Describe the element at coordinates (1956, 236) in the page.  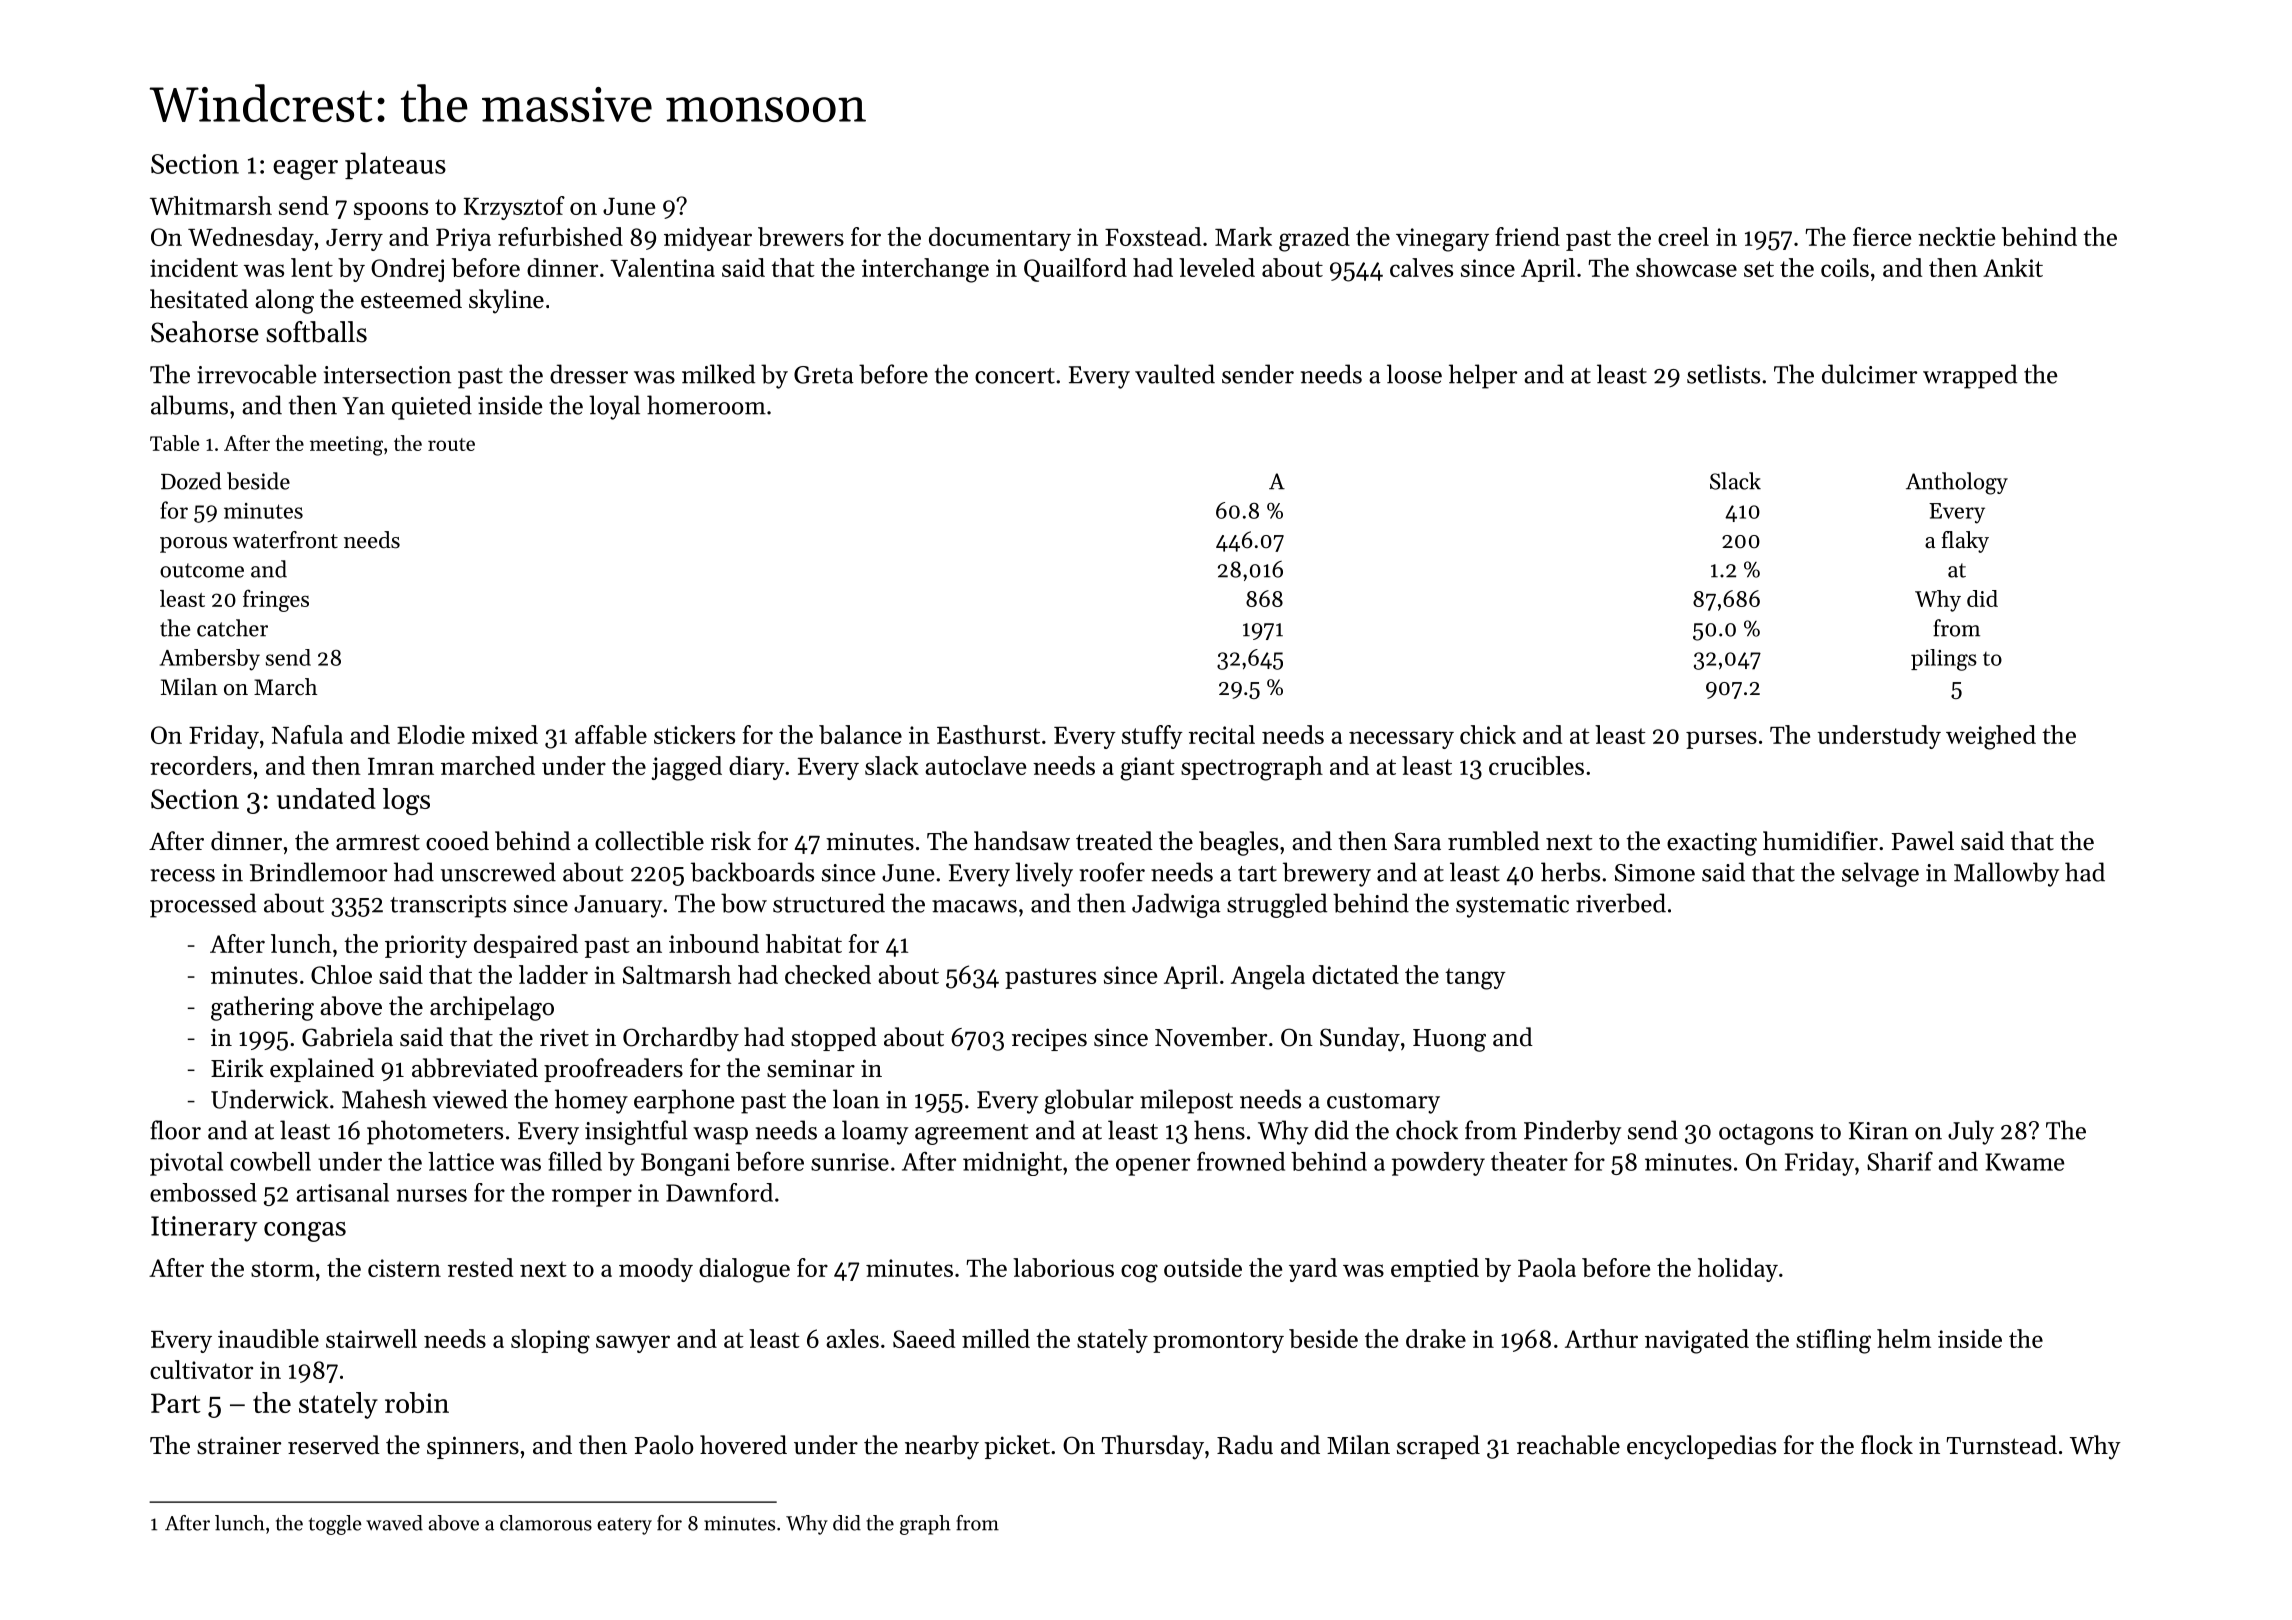
I see `necktie` at that location.
